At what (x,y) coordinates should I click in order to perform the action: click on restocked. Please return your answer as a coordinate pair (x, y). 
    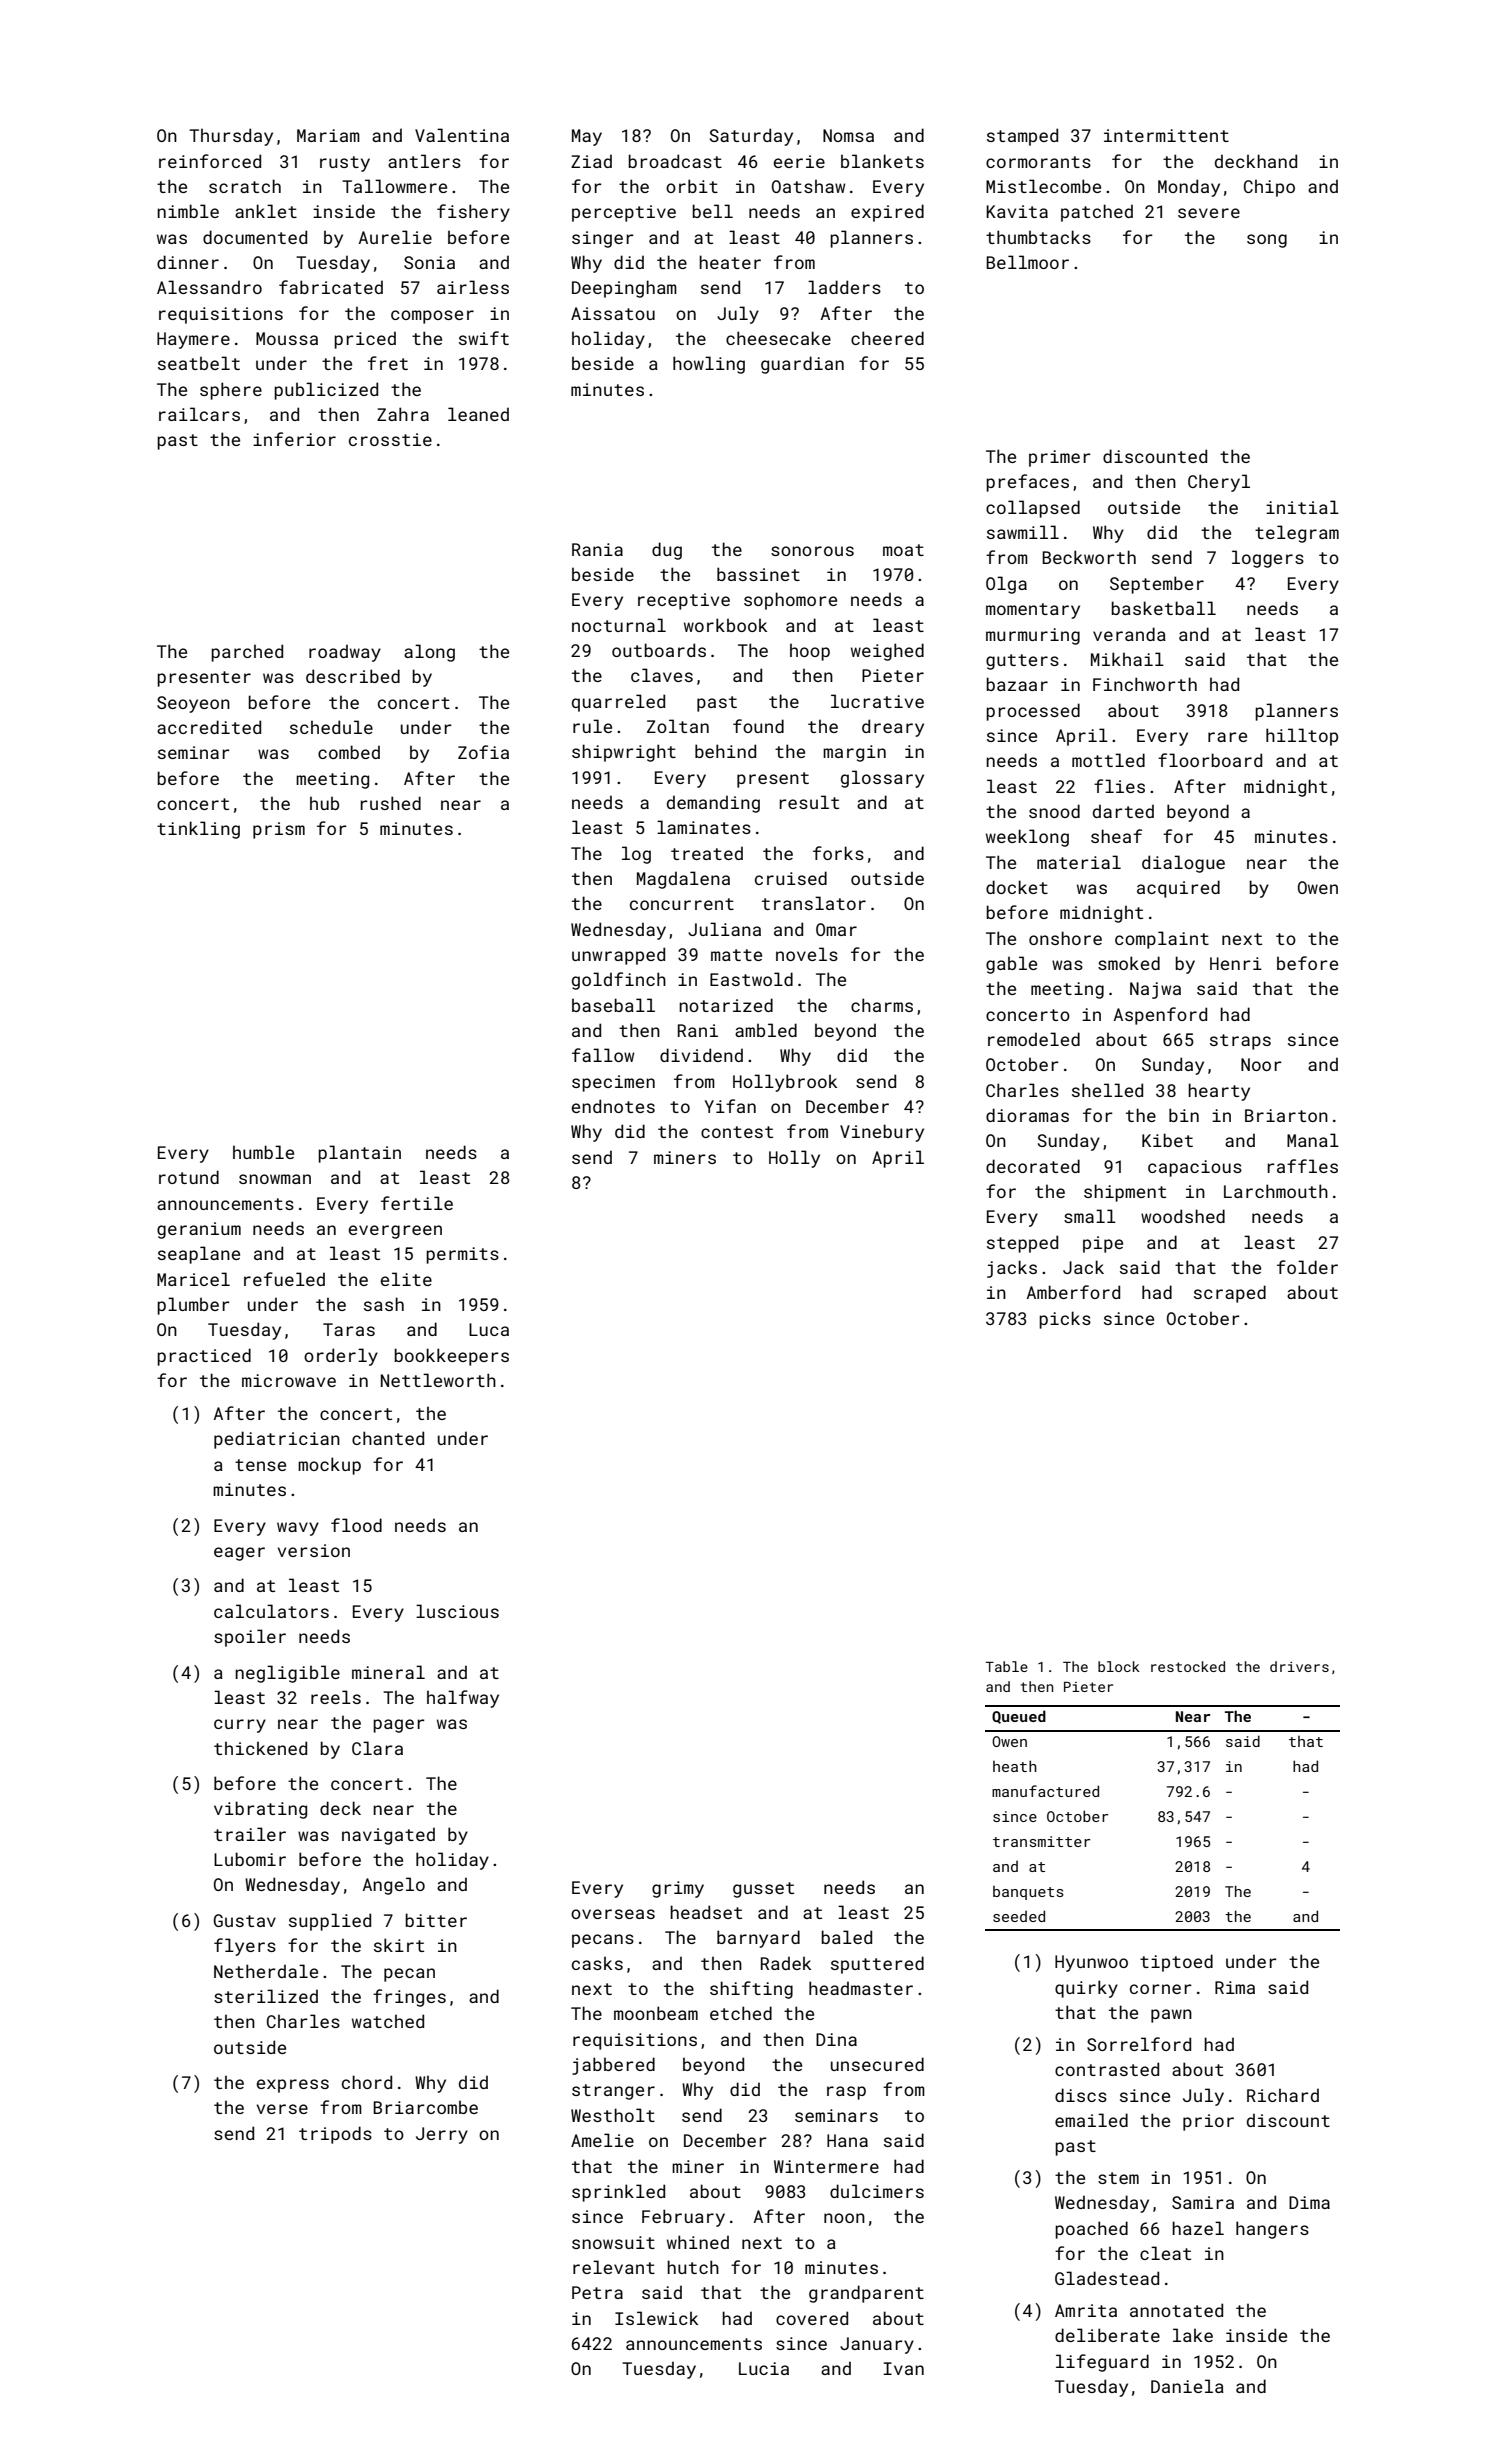
    Looking at the image, I should click on (1188, 1666).
